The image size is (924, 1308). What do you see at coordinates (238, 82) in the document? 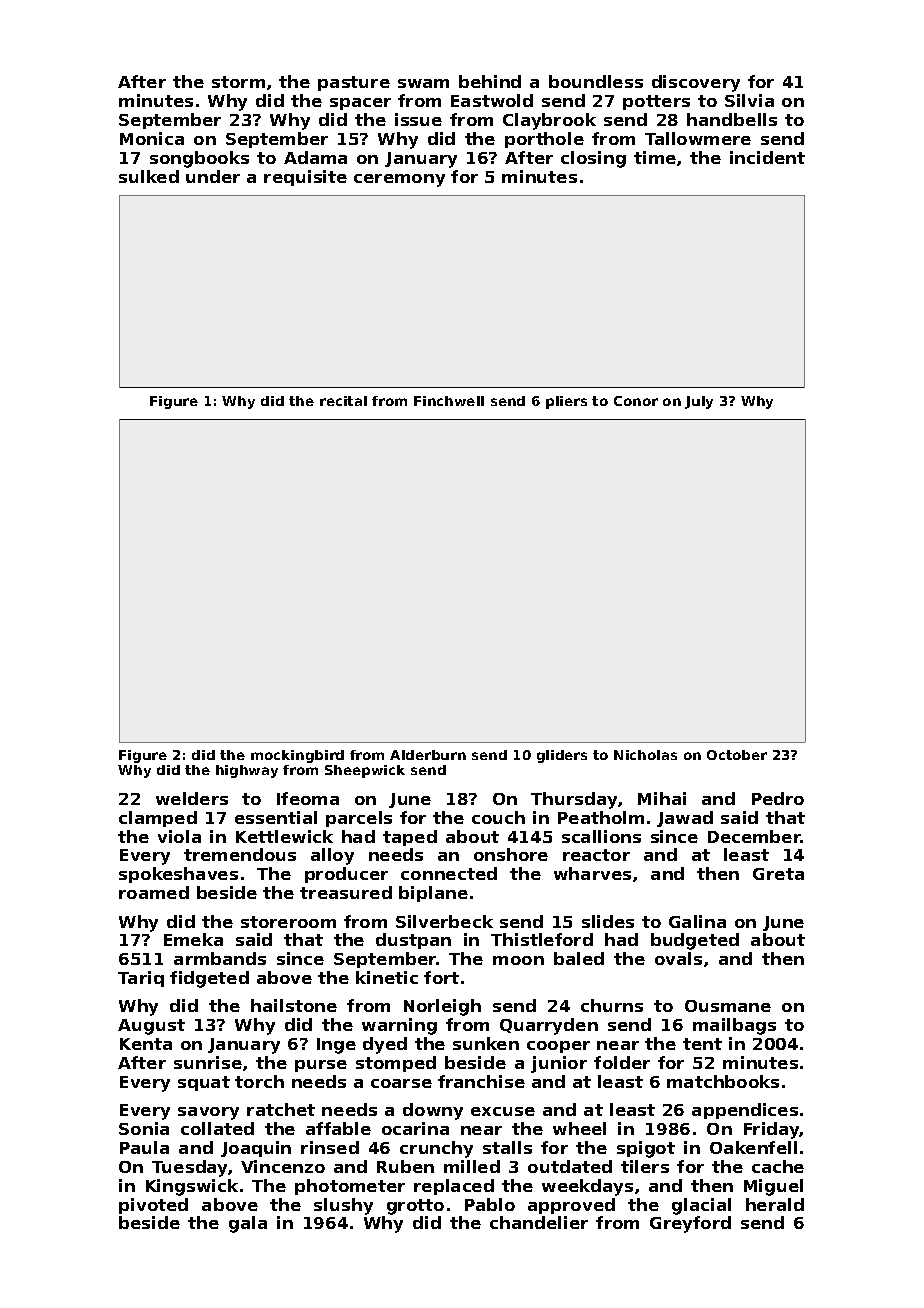
I see `storm` at bounding box center [238, 82].
